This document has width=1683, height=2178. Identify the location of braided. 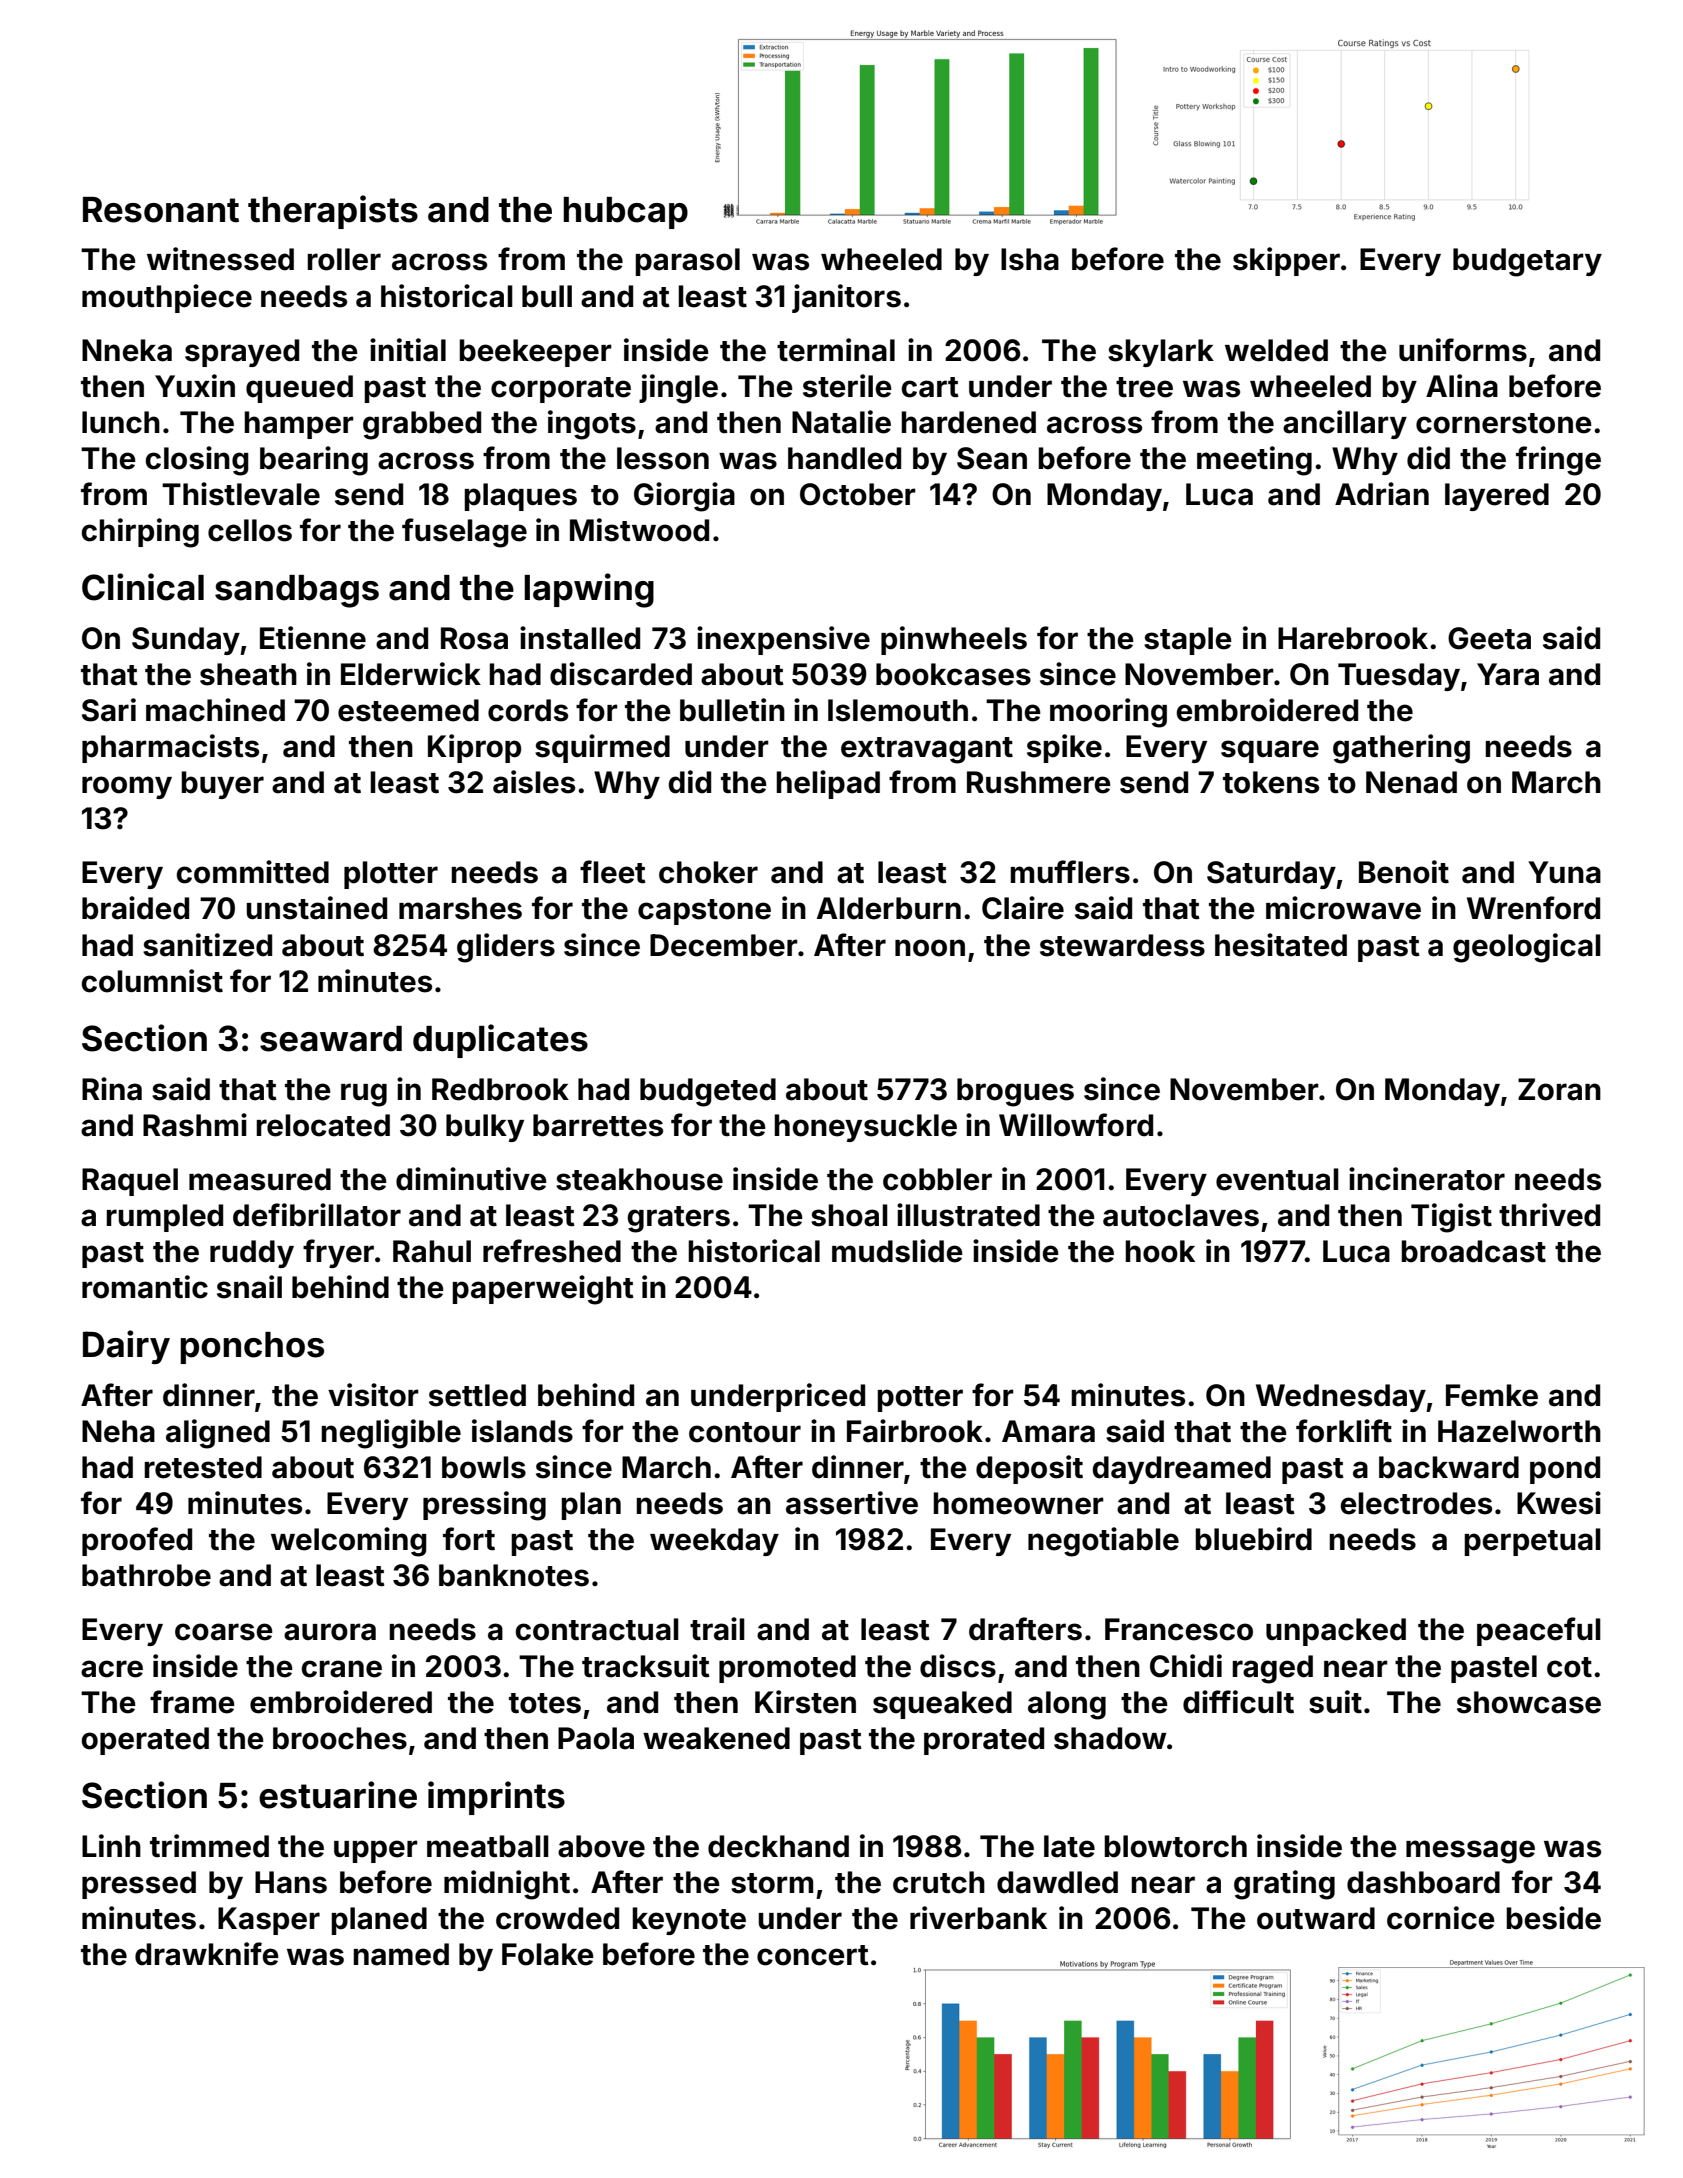
(135, 908).
